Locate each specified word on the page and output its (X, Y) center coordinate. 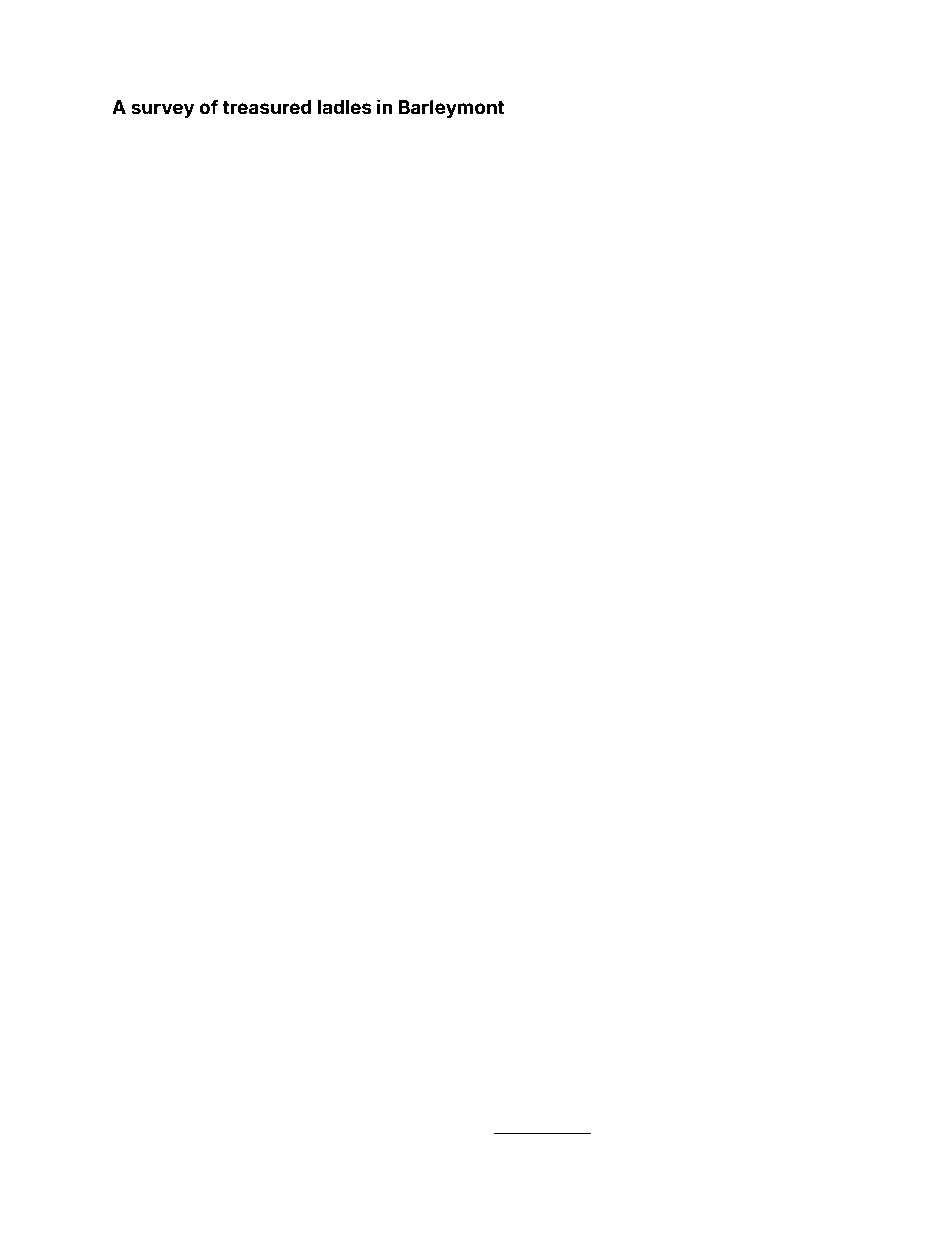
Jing (772, 1004)
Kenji (123, 1116)
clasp (226, 364)
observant (160, 750)
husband (311, 227)
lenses (392, 1128)
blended (820, 132)
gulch (559, 347)
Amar (545, 801)
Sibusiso (820, 737)
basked (511, 251)
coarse (441, 941)
